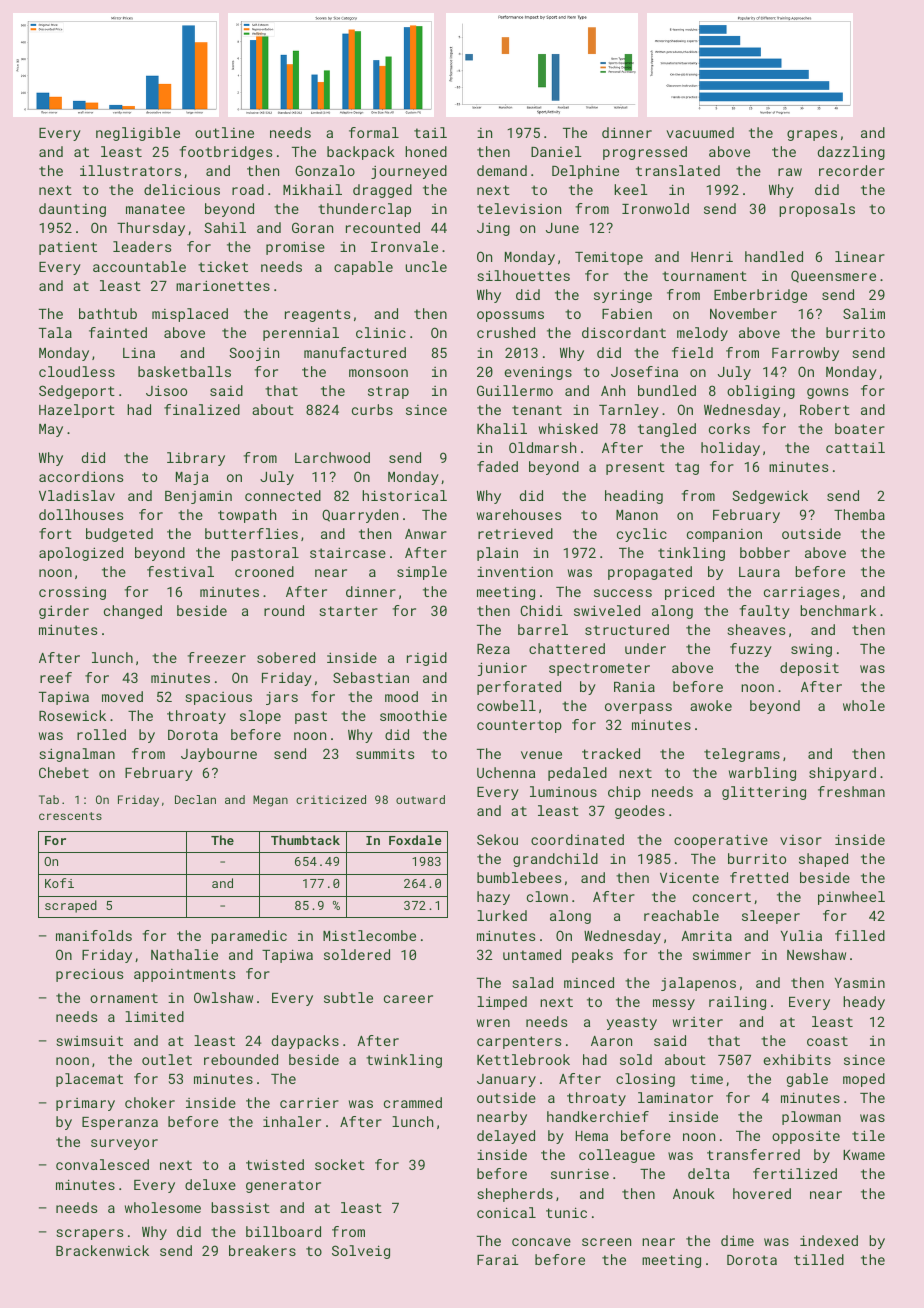 The width and height of the screenshot is (924, 1308). What do you see at coordinates (852, 170) in the screenshot?
I see `recorder` at bounding box center [852, 170].
